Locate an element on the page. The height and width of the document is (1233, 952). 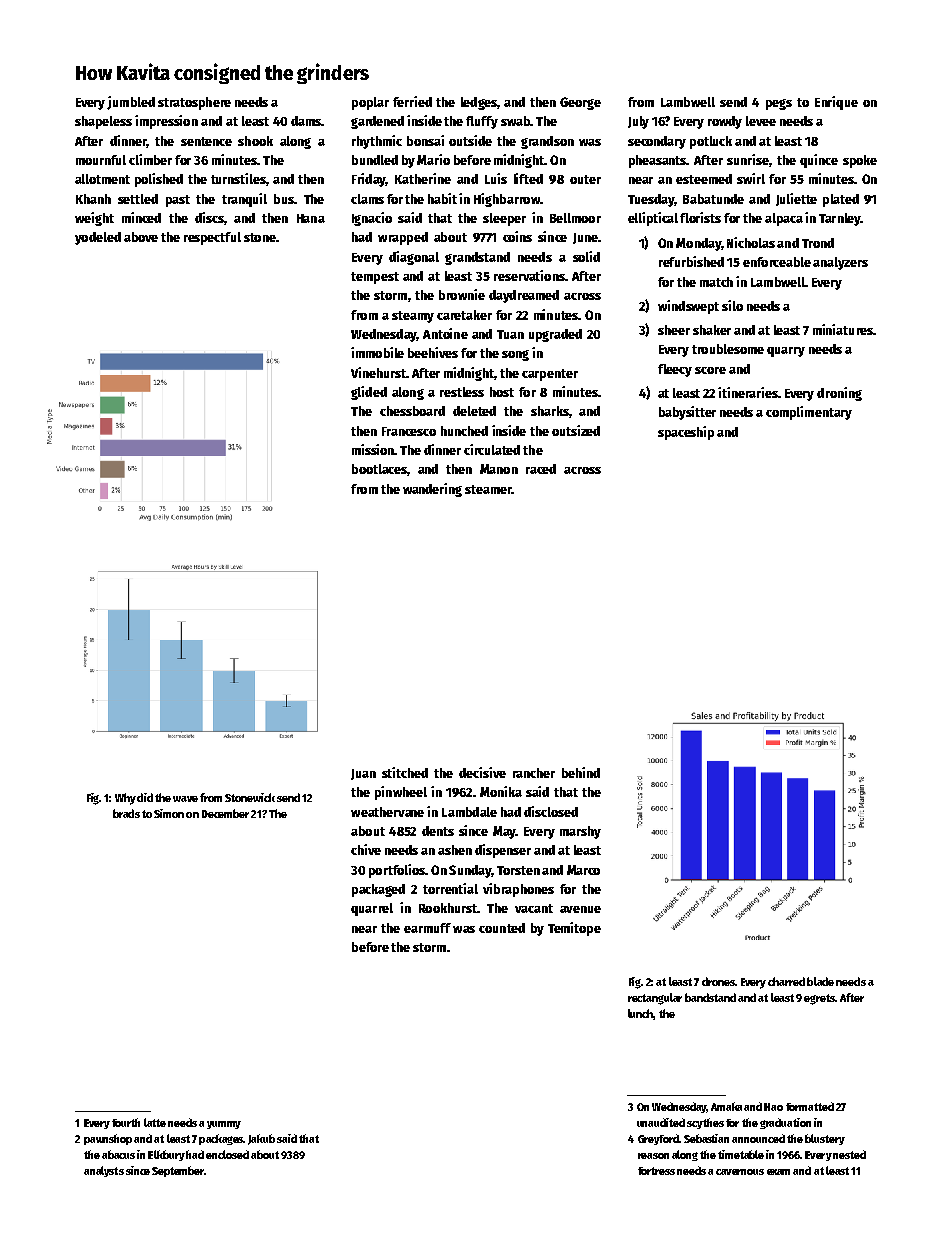
outsized is located at coordinates (576, 430).
